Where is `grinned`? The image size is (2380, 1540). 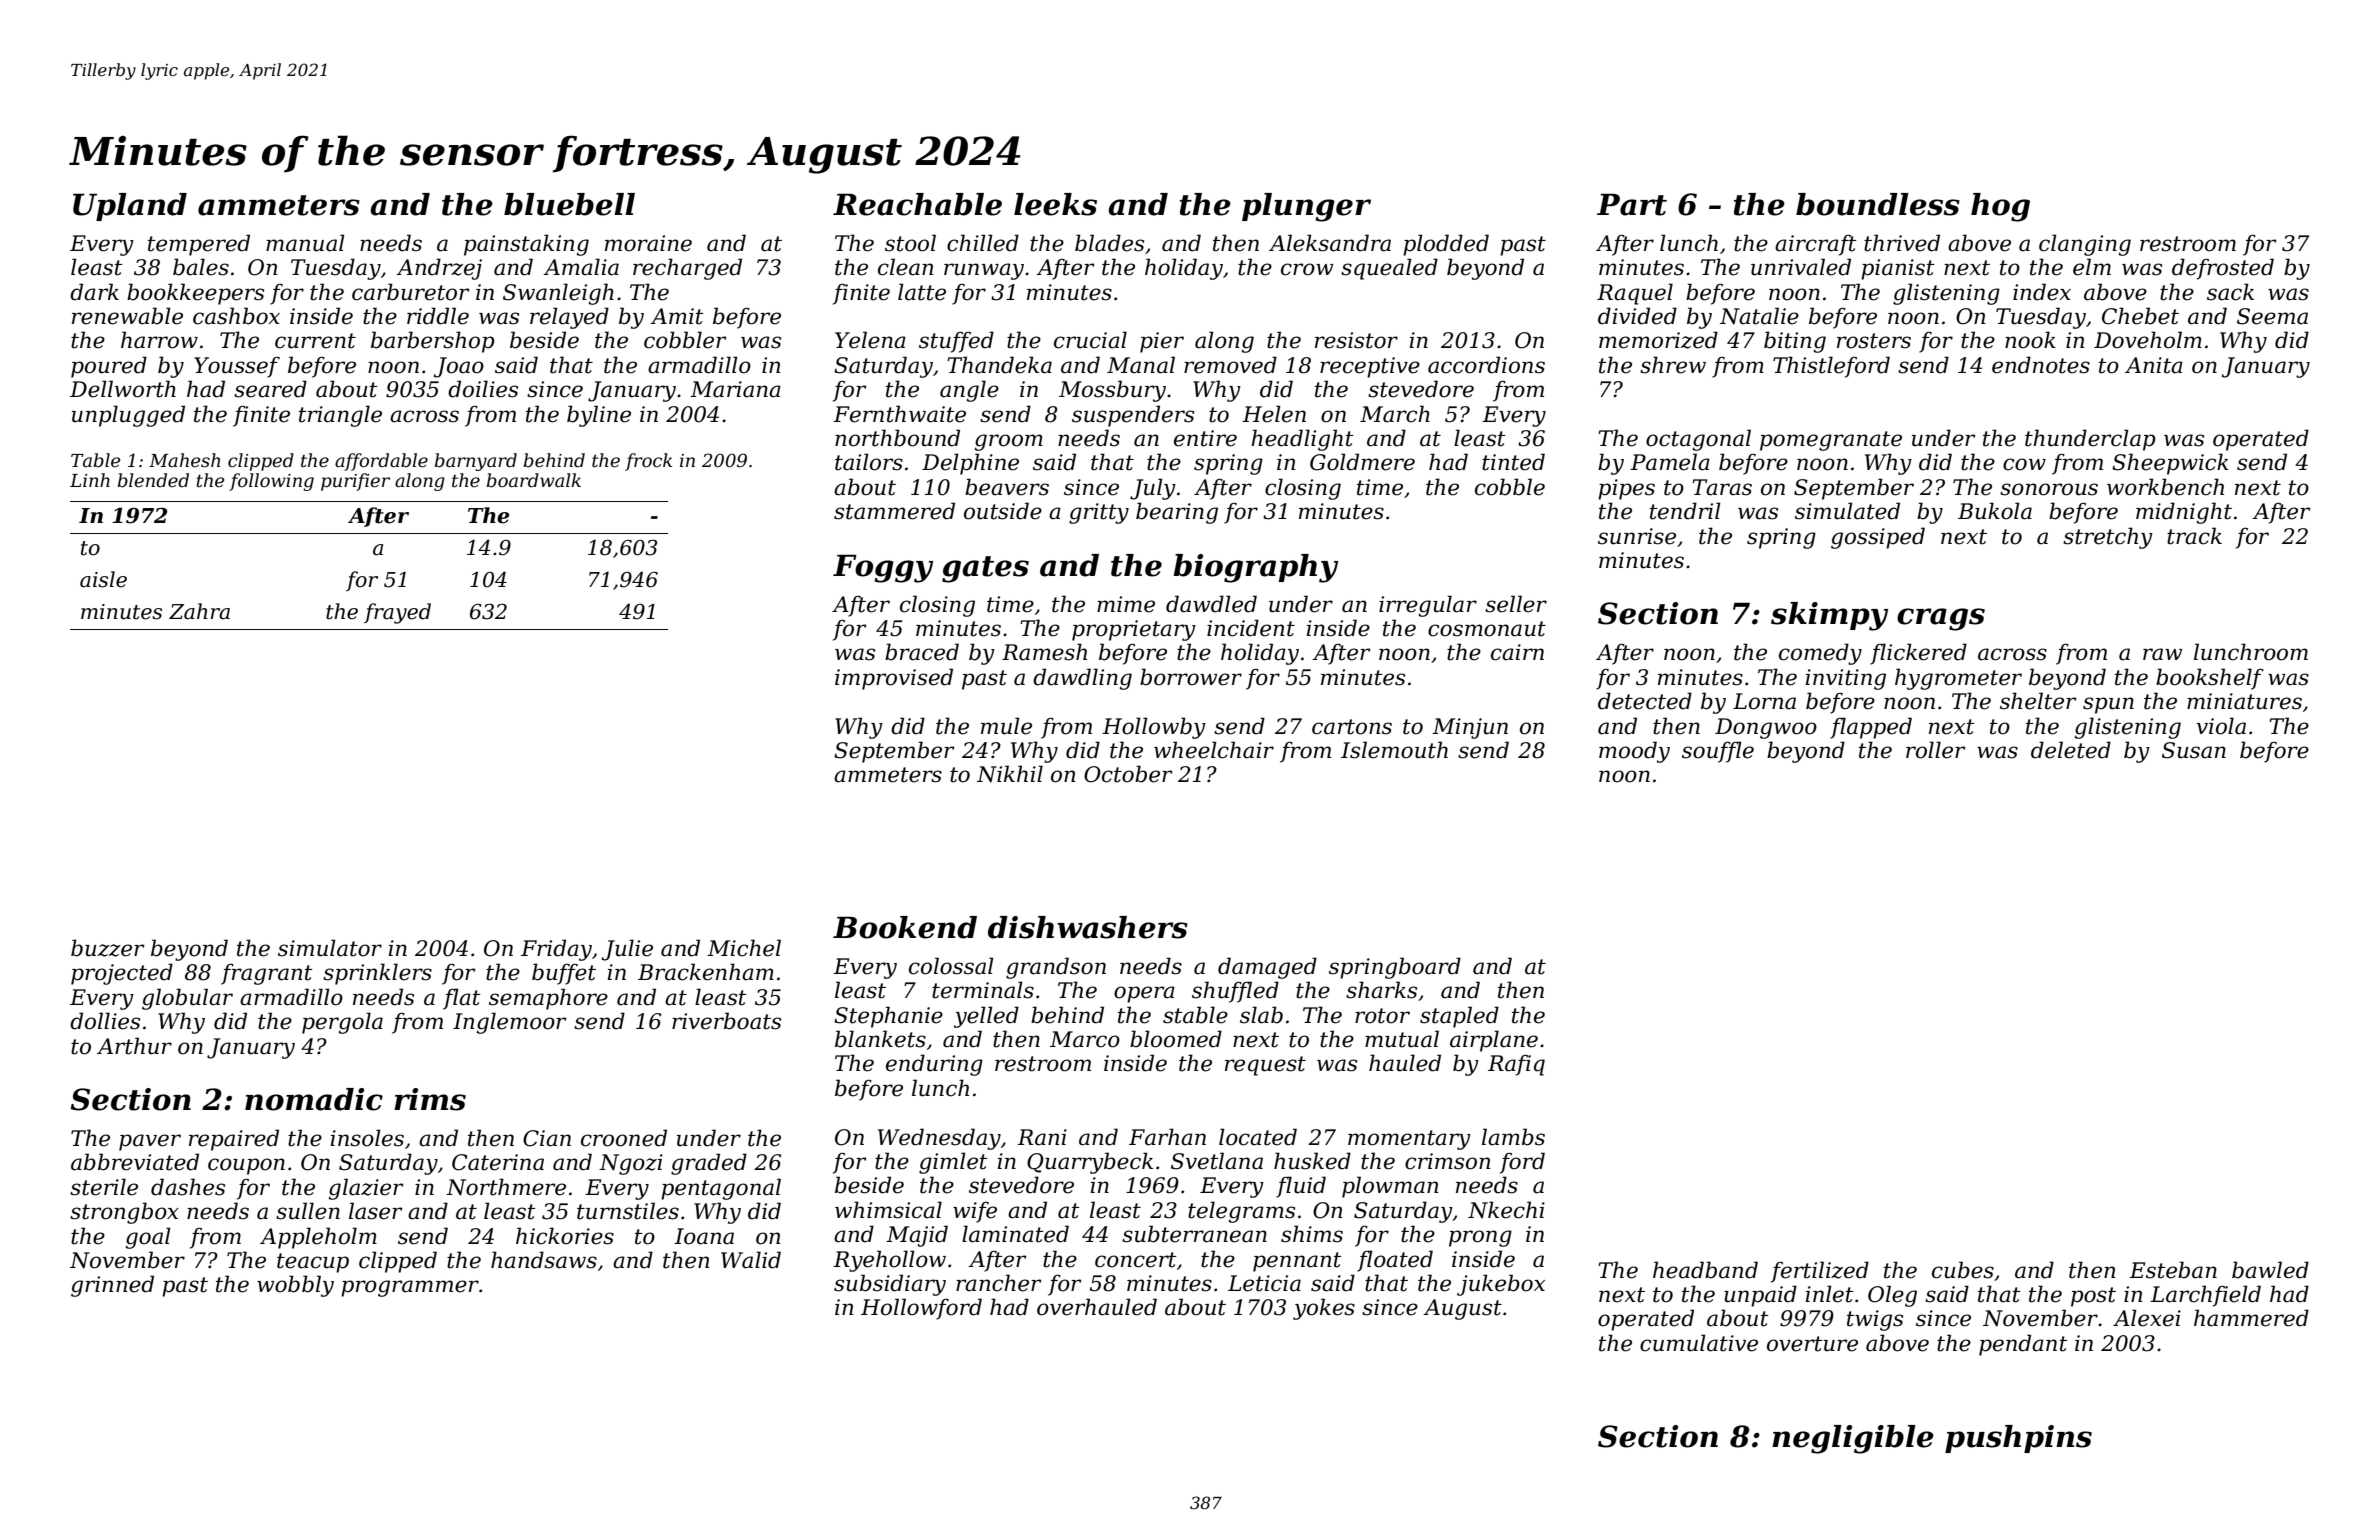 grinned is located at coordinates (112, 1286).
